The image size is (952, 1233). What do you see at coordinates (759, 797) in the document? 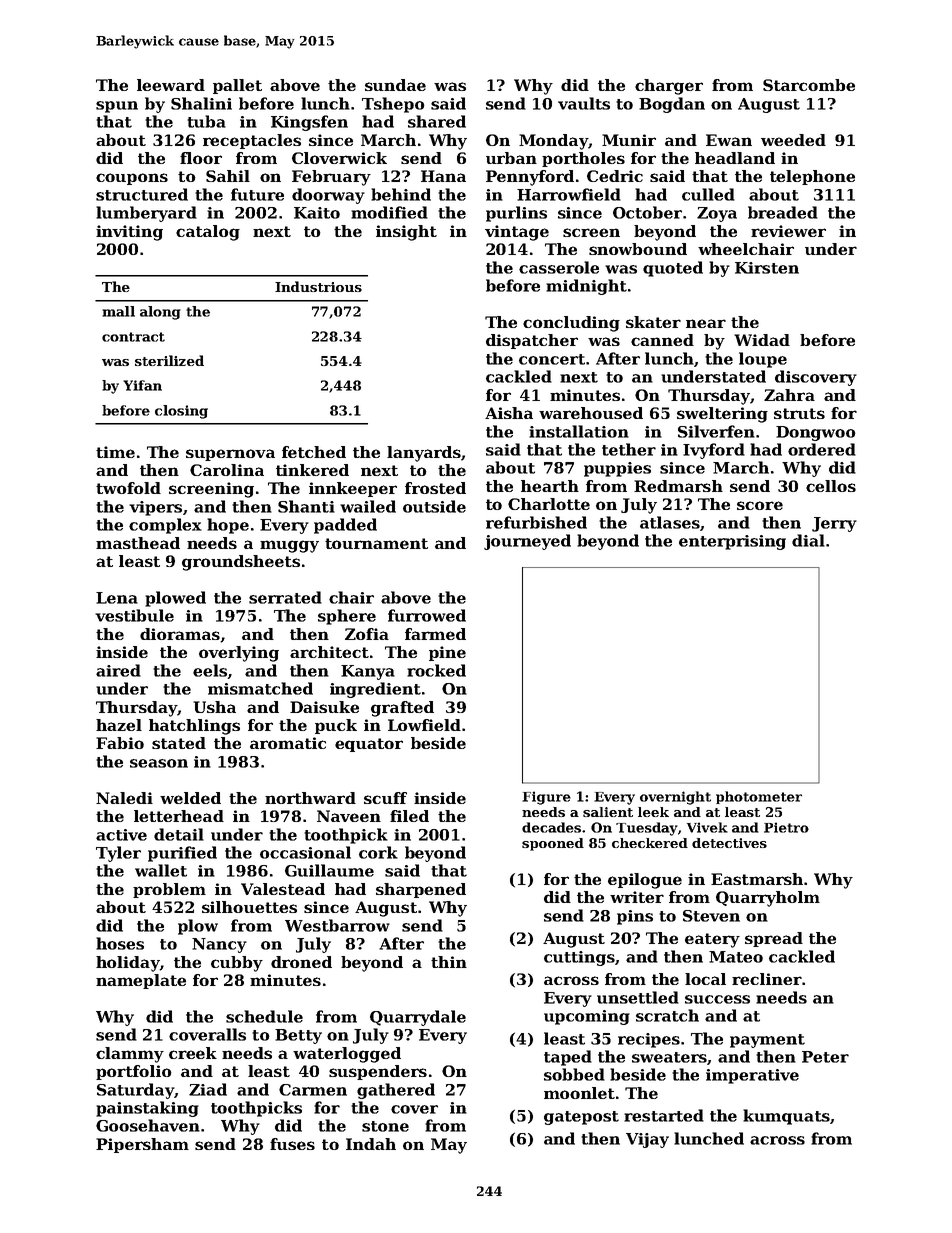
I see `photometer` at bounding box center [759, 797].
